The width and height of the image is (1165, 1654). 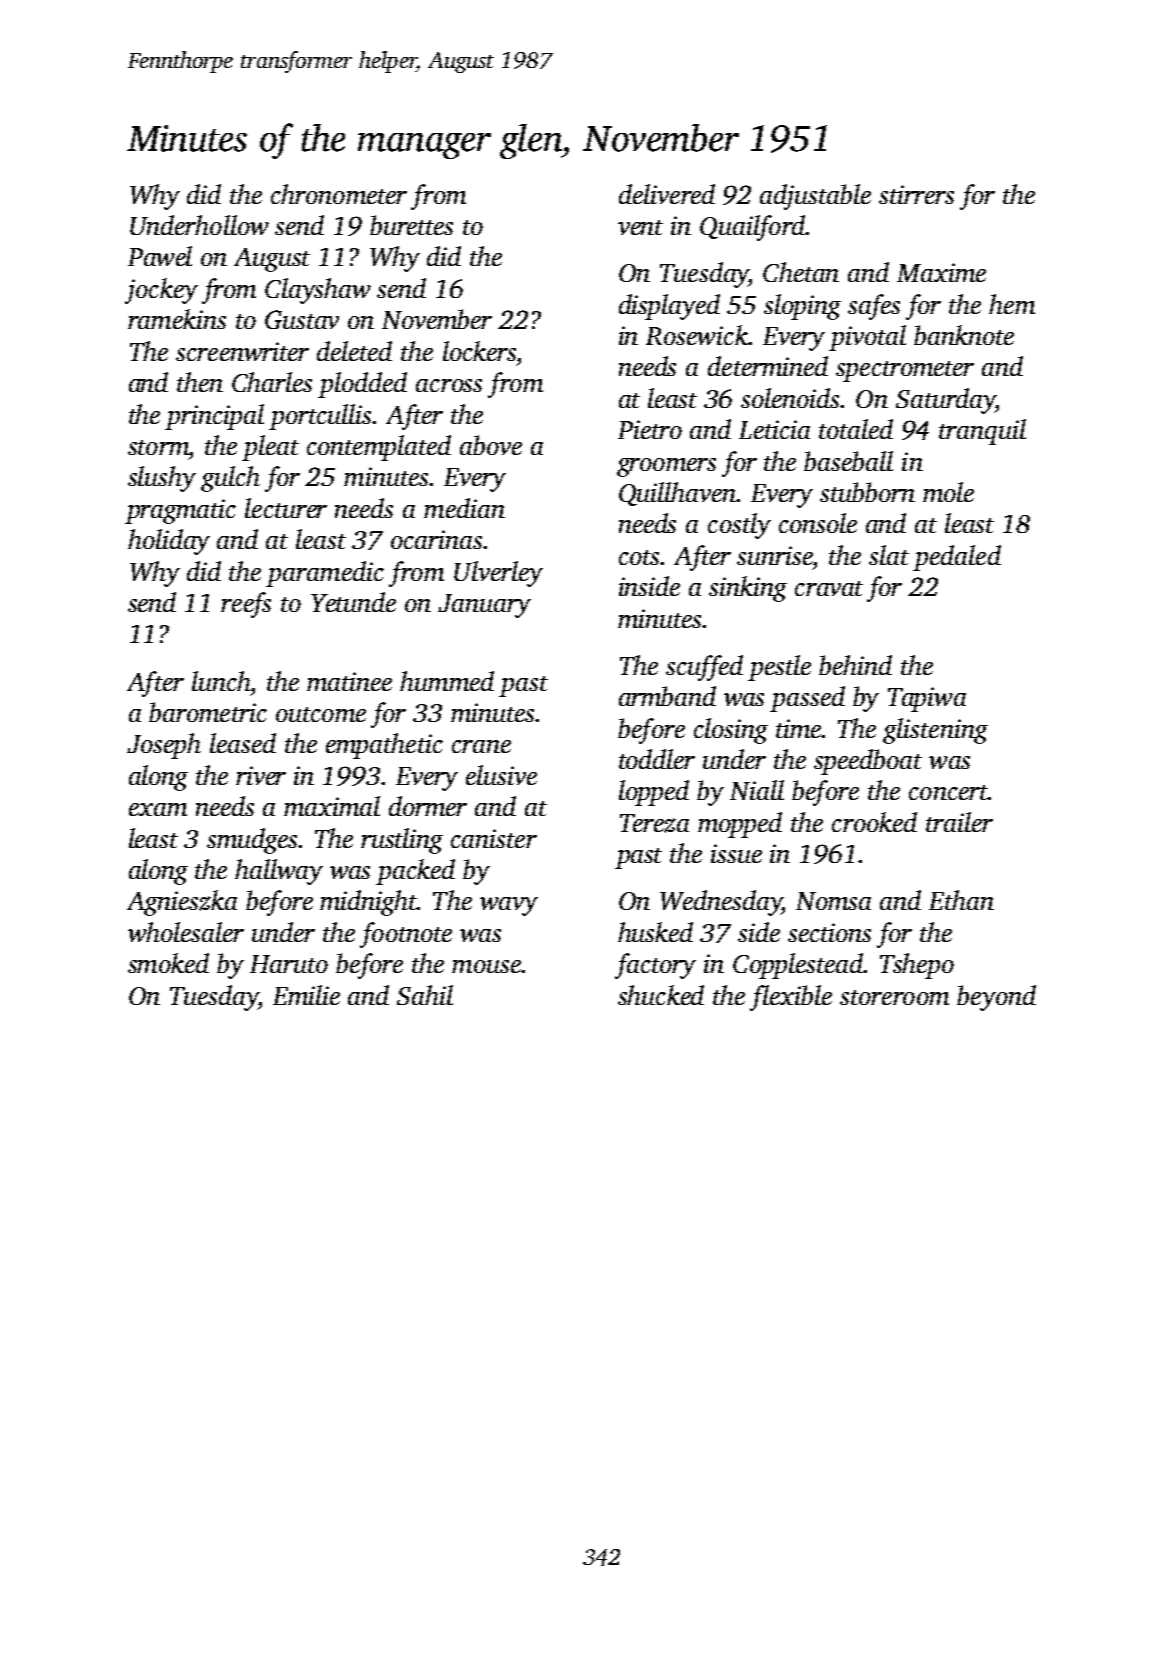 What do you see at coordinates (484, 606) in the image?
I see `January` at bounding box center [484, 606].
